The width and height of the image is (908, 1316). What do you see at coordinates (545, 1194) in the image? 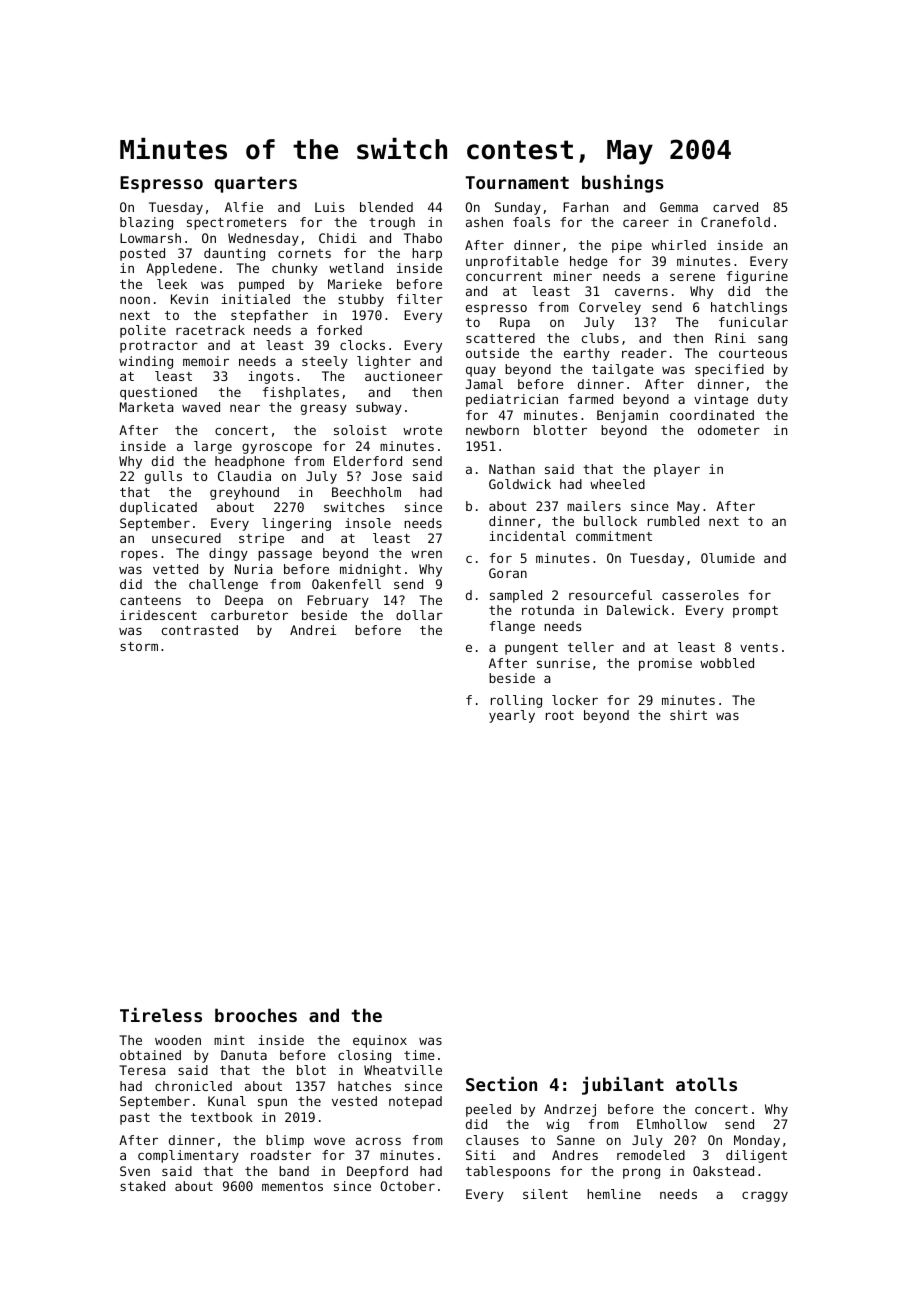
I see `silent` at bounding box center [545, 1194].
